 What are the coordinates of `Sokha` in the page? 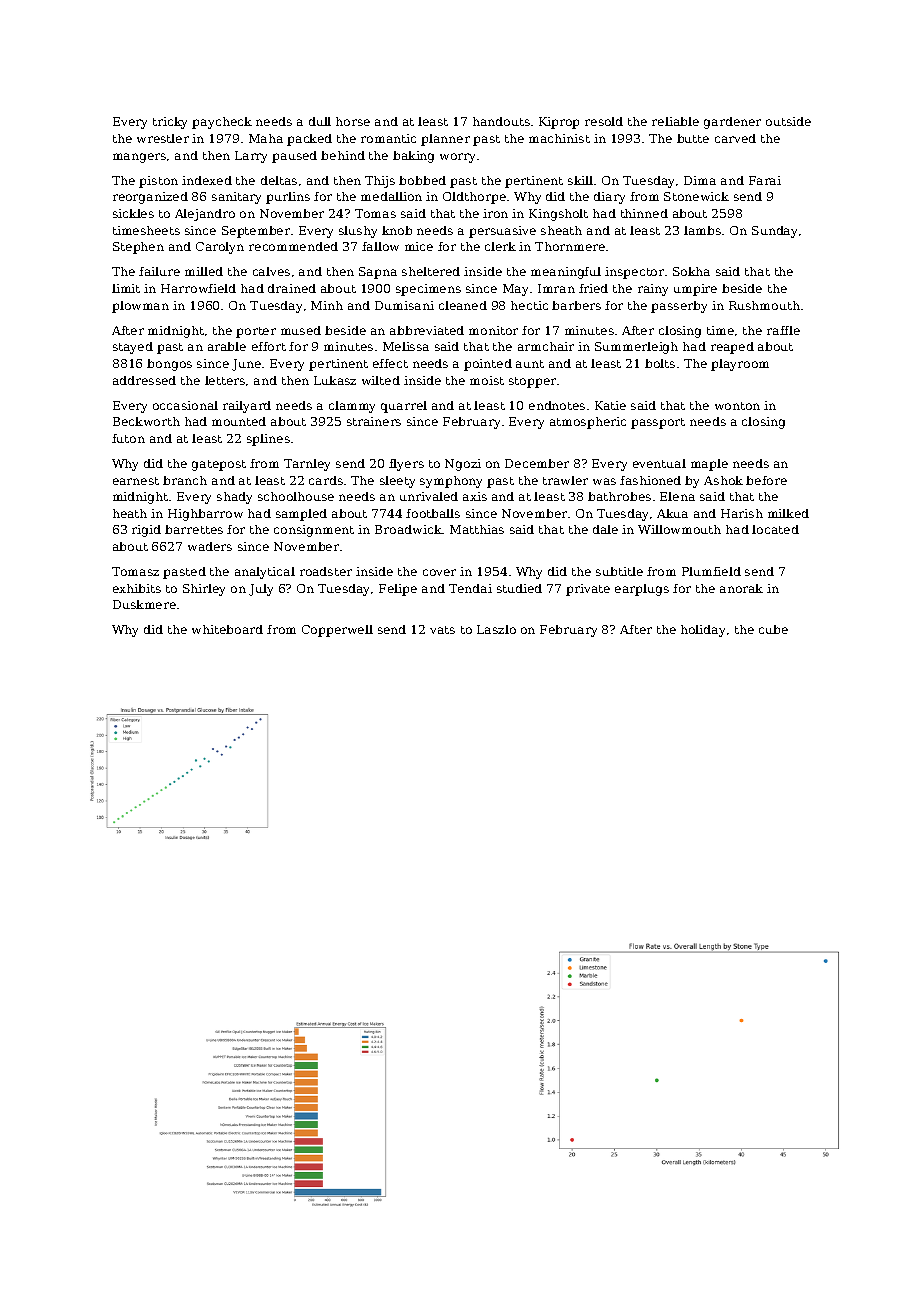 It's located at (691, 271).
